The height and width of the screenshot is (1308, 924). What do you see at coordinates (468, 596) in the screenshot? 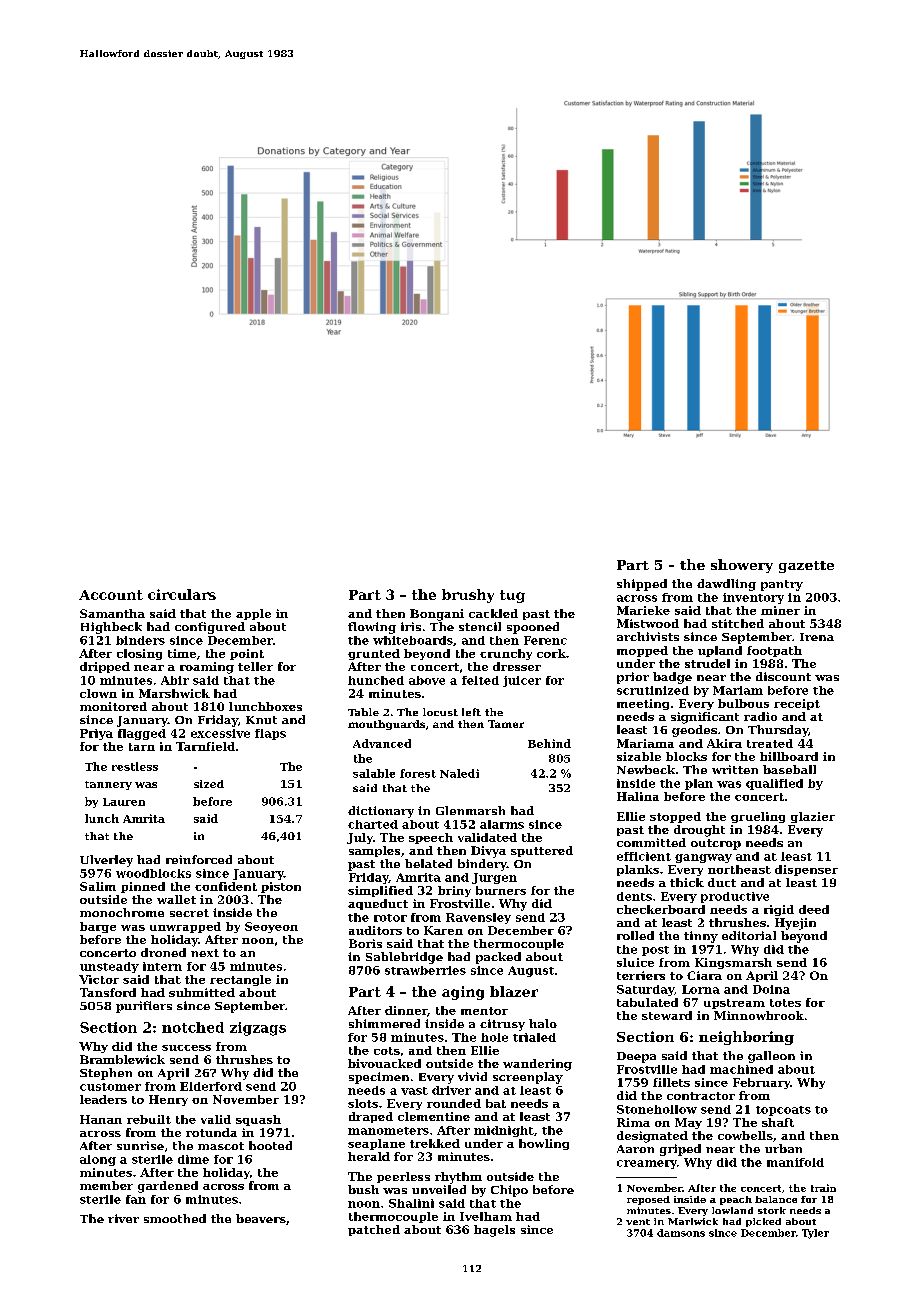
I see `brushy` at bounding box center [468, 596].
